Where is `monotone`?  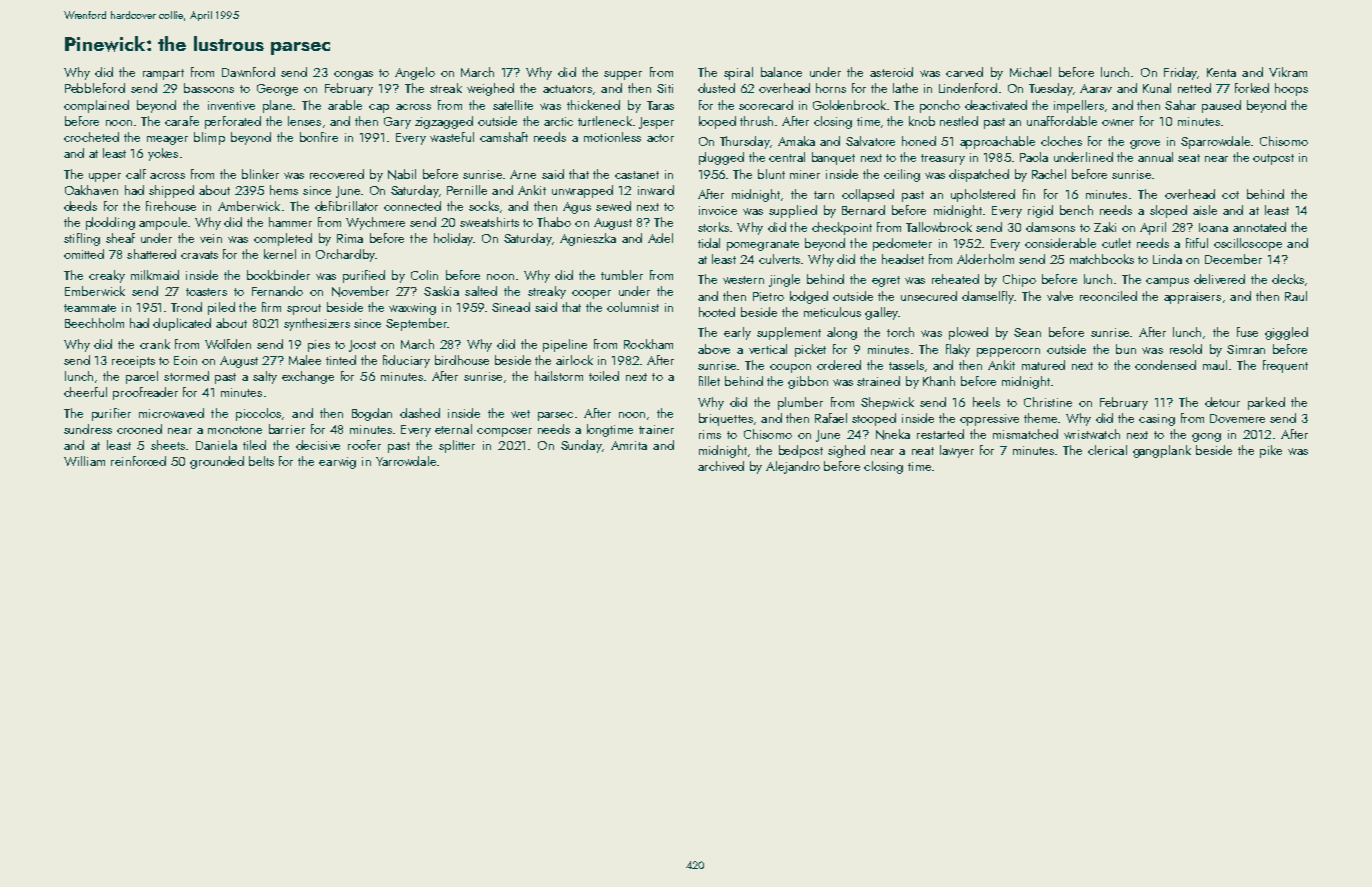
monotone is located at coordinates (235, 430).
